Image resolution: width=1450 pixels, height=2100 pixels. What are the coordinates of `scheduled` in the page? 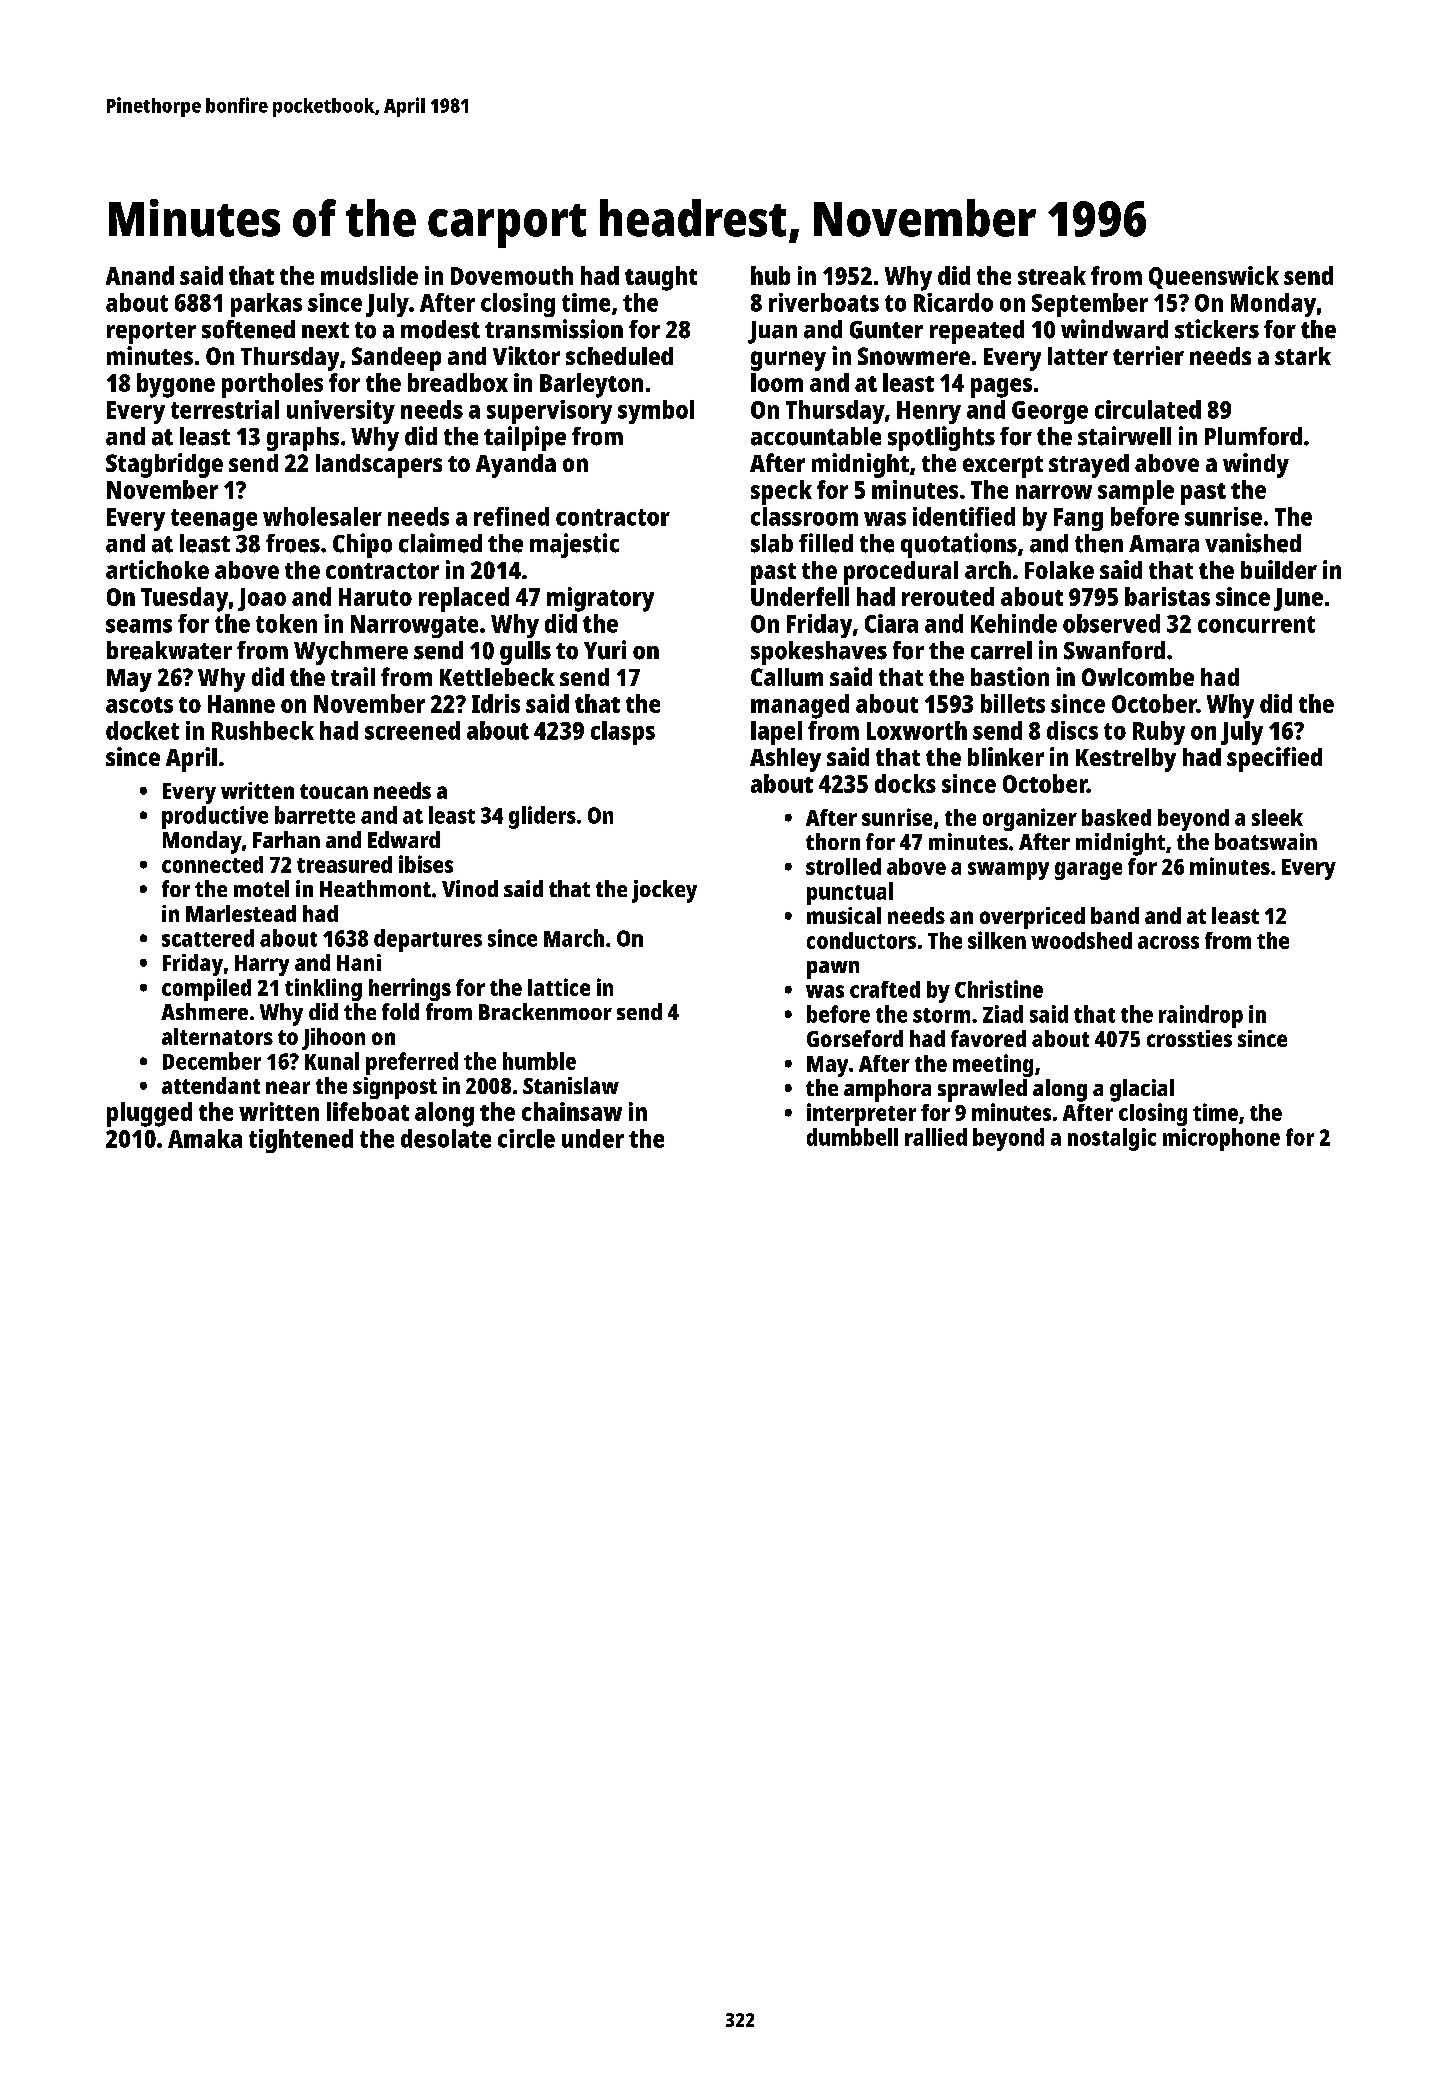 It's located at (619, 356).
